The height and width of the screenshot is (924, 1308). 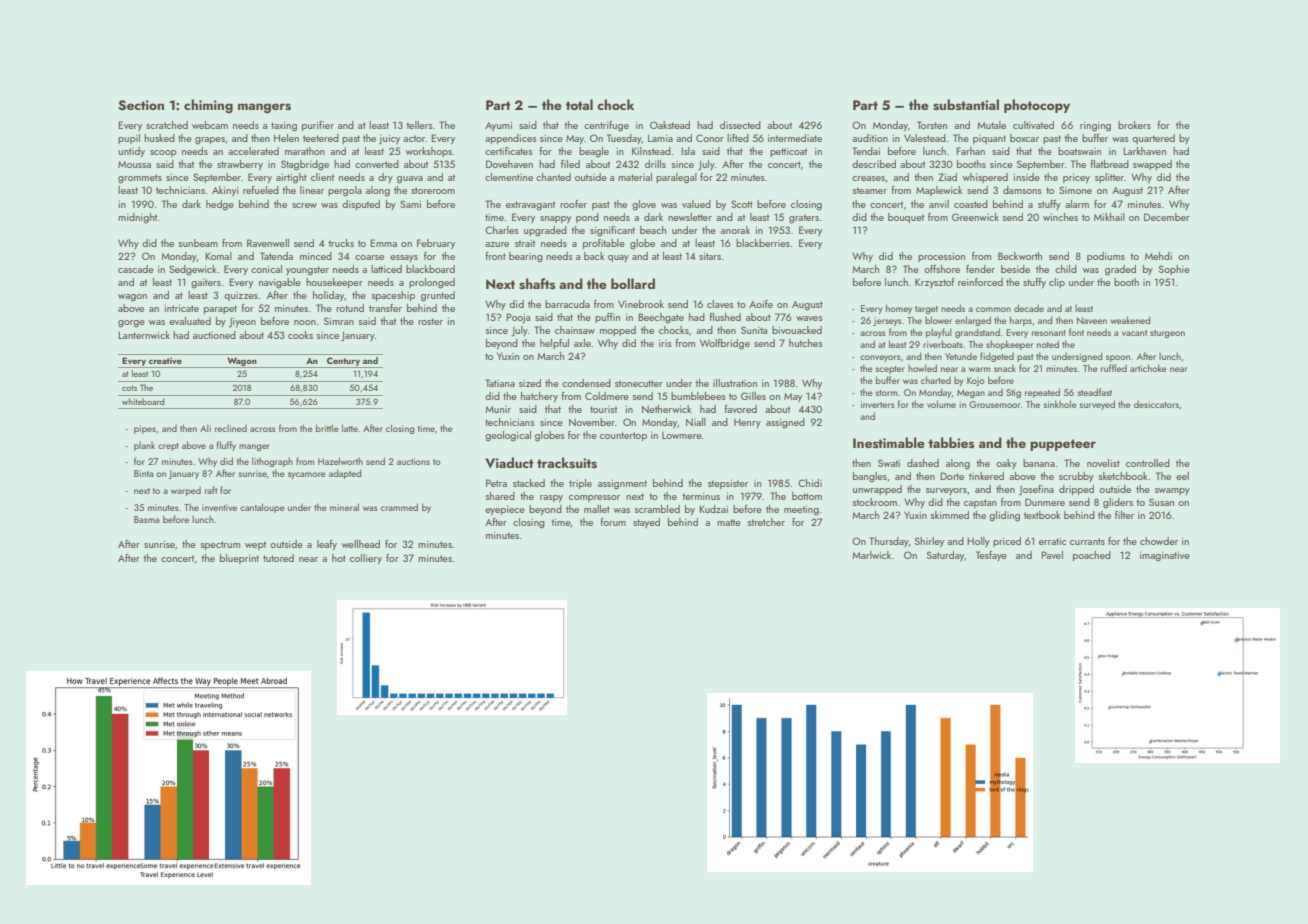 I want to click on crept, so click(x=168, y=447).
